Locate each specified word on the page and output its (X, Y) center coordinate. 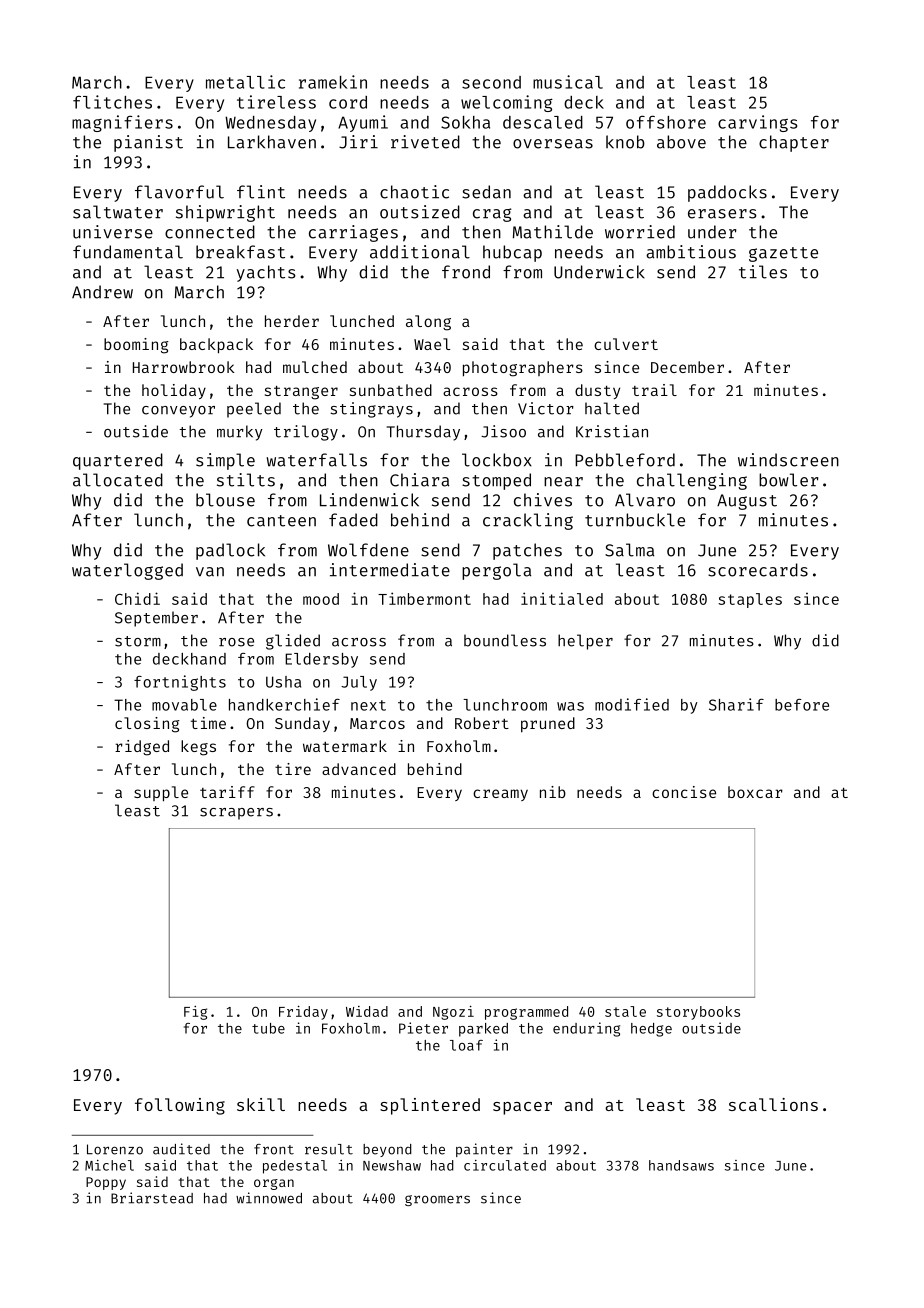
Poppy (106, 1183)
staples (750, 600)
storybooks (698, 1013)
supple (161, 794)
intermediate (390, 570)
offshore (666, 122)
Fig (195, 1013)
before (802, 705)
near (563, 482)
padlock (230, 551)
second (491, 82)
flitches (112, 102)
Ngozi (453, 1013)
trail (654, 390)
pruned (548, 725)
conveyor (178, 412)
